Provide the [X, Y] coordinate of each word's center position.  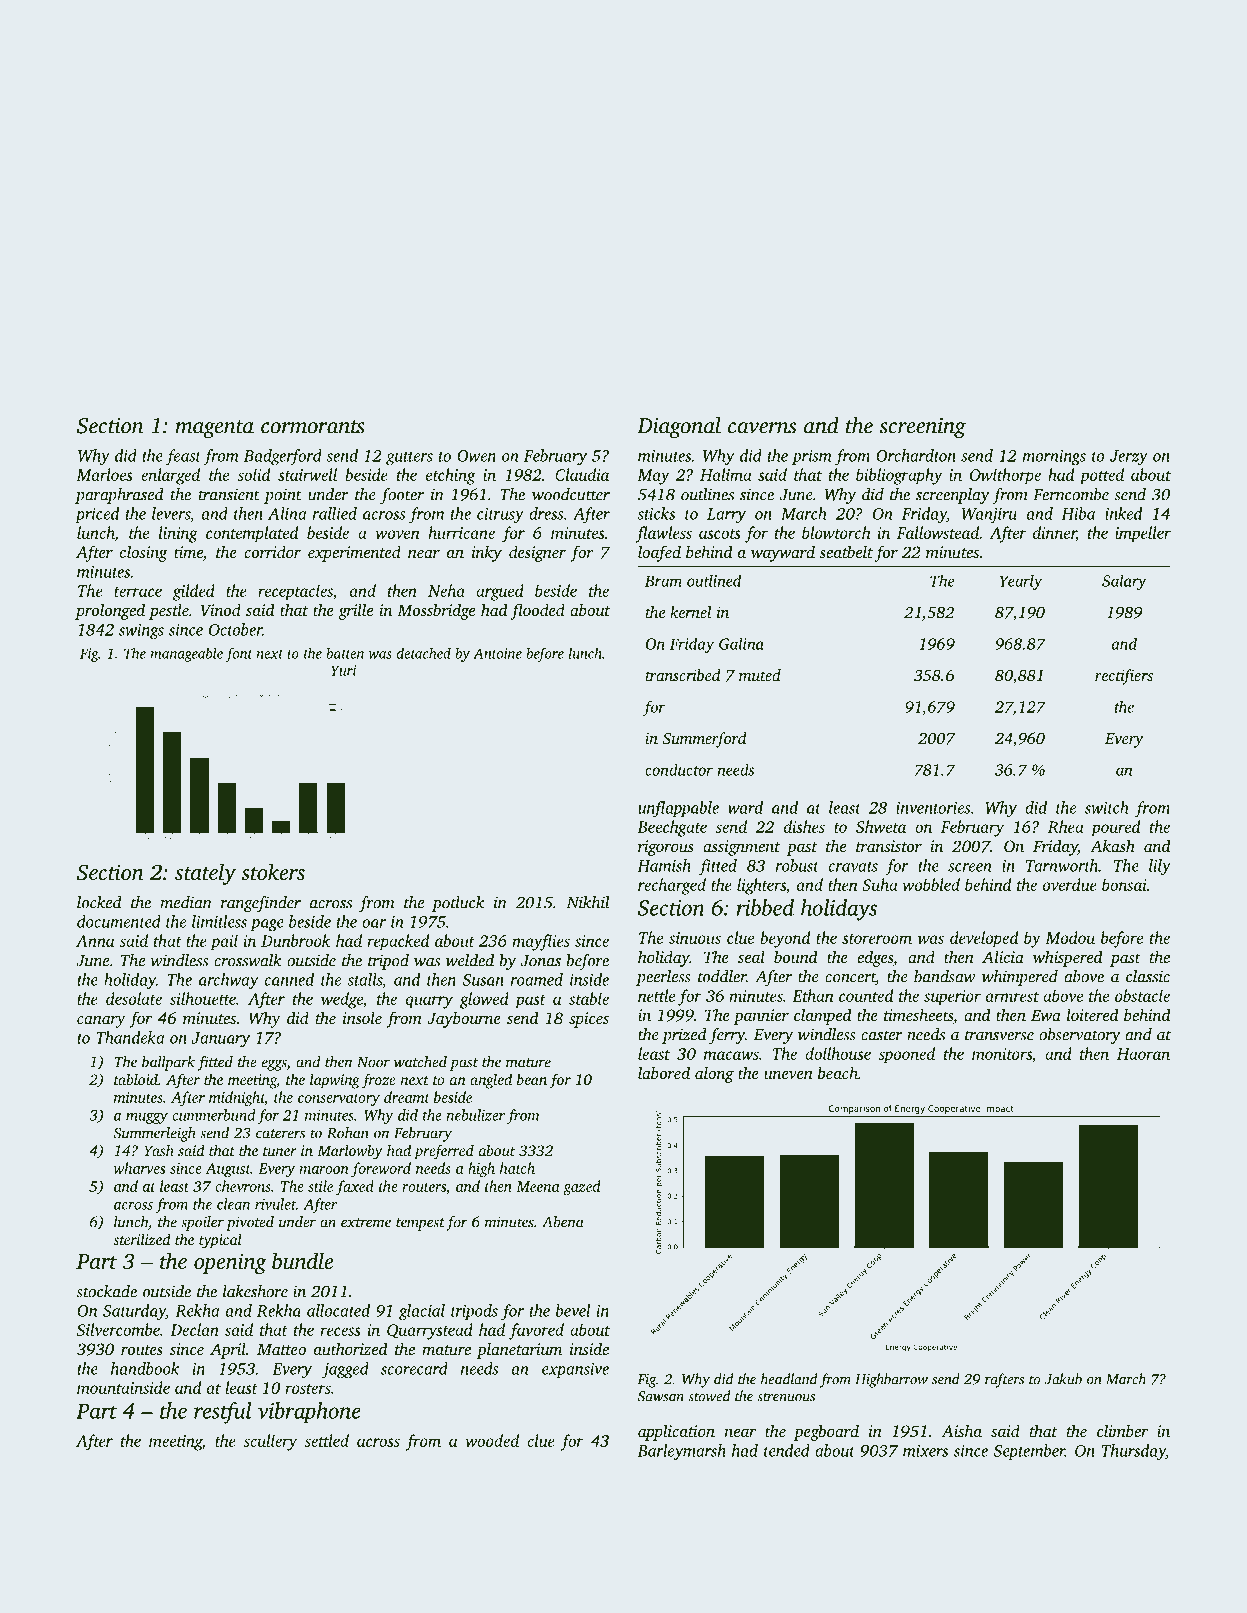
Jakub [1063, 1379]
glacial [422, 1312]
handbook [145, 1368]
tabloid [136, 1079]
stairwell [307, 474]
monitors [1002, 1054]
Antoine [497, 653]
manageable [186, 655]
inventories [933, 808]
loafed [659, 553]
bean [532, 1079]
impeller [1143, 534]
